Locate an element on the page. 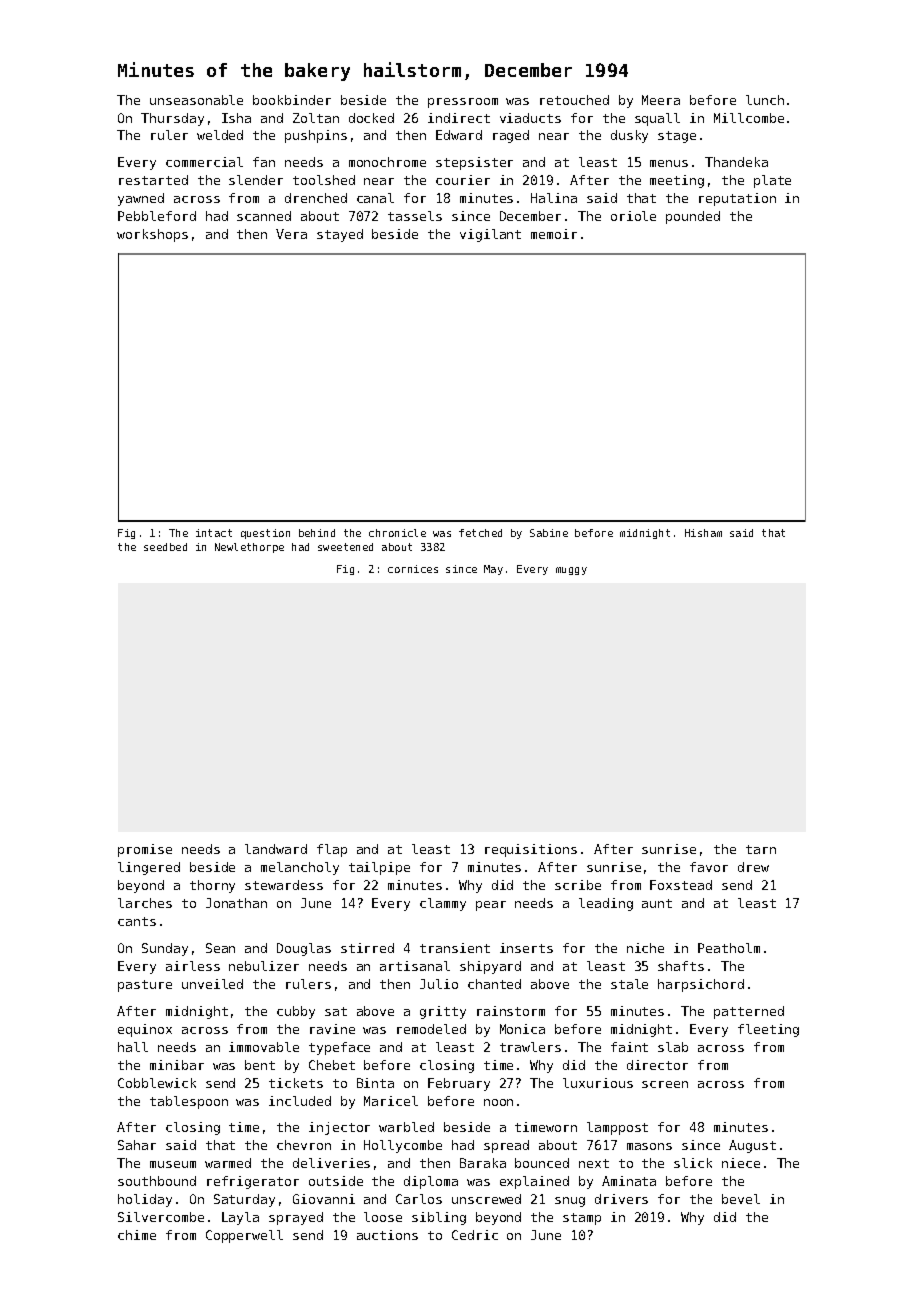  muggy is located at coordinates (571, 571).
